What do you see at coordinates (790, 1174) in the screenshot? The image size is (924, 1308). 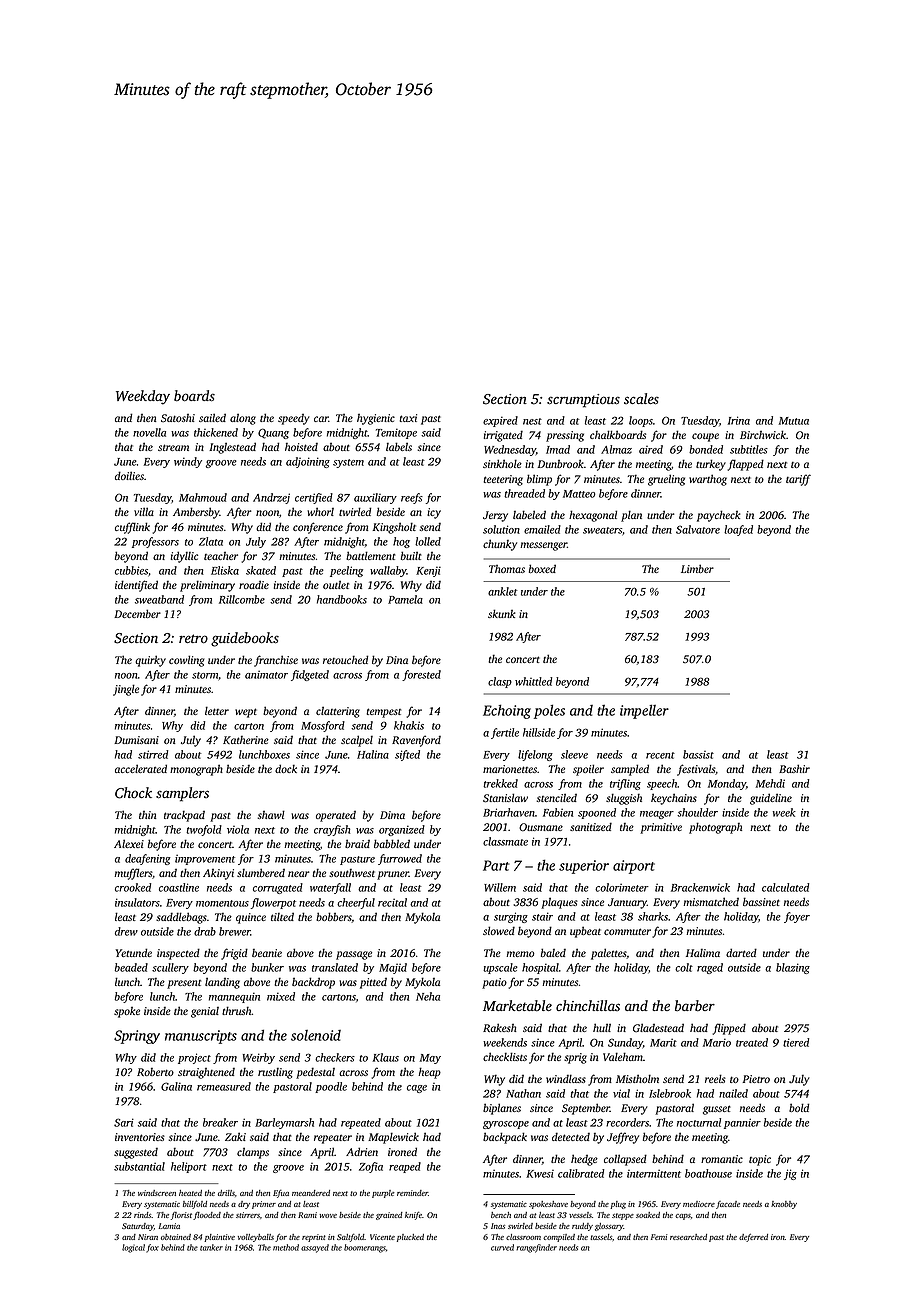 I see `jig` at bounding box center [790, 1174].
